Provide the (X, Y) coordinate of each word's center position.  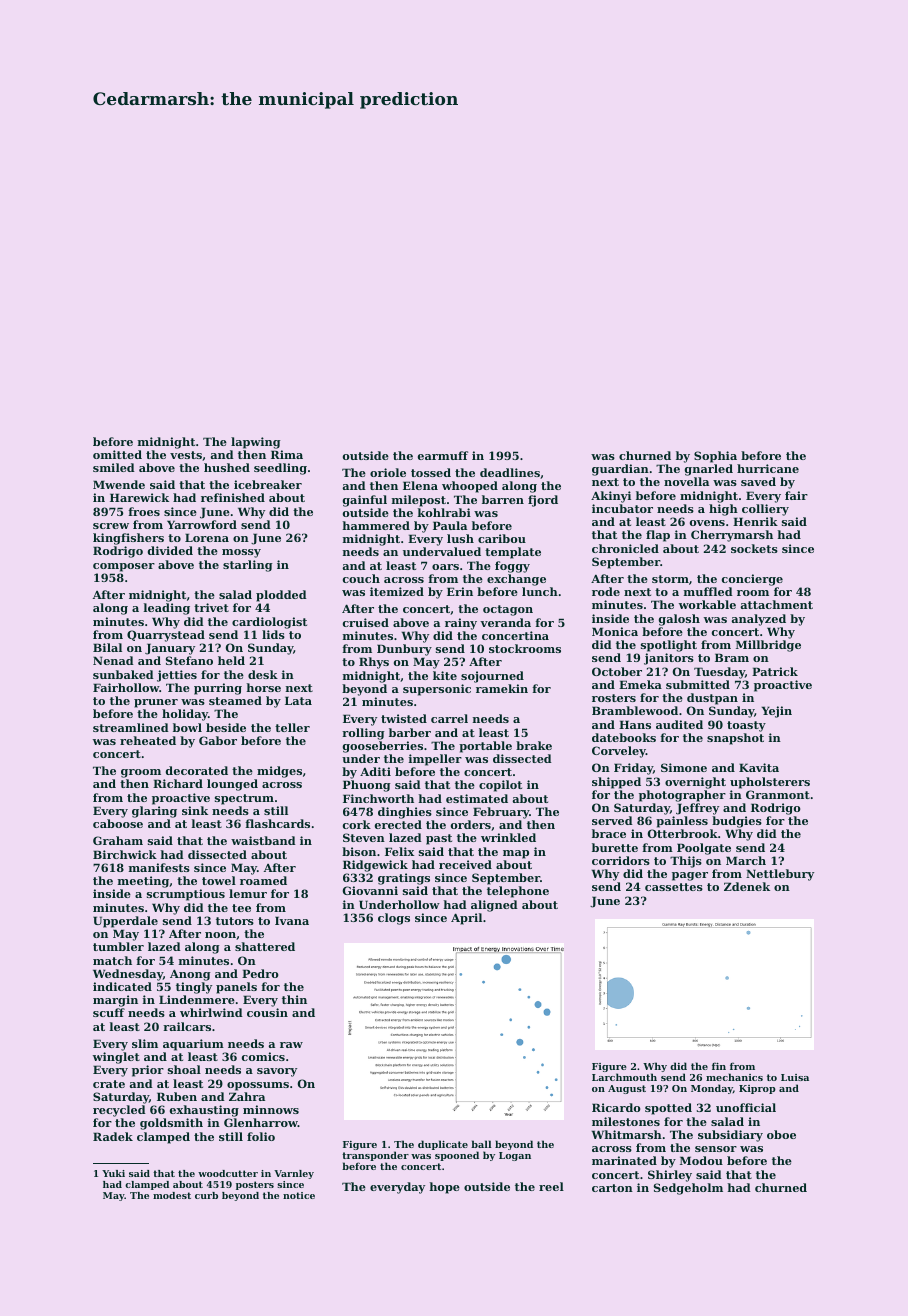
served (612, 820)
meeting (143, 882)
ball (481, 1144)
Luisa (795, 1077)
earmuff (443, 455)
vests (186, 455)
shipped (616, 783)
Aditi (375, 771)
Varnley (294, 1174)
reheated (148, 740)
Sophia (715, 457)
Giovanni (370, 890)
